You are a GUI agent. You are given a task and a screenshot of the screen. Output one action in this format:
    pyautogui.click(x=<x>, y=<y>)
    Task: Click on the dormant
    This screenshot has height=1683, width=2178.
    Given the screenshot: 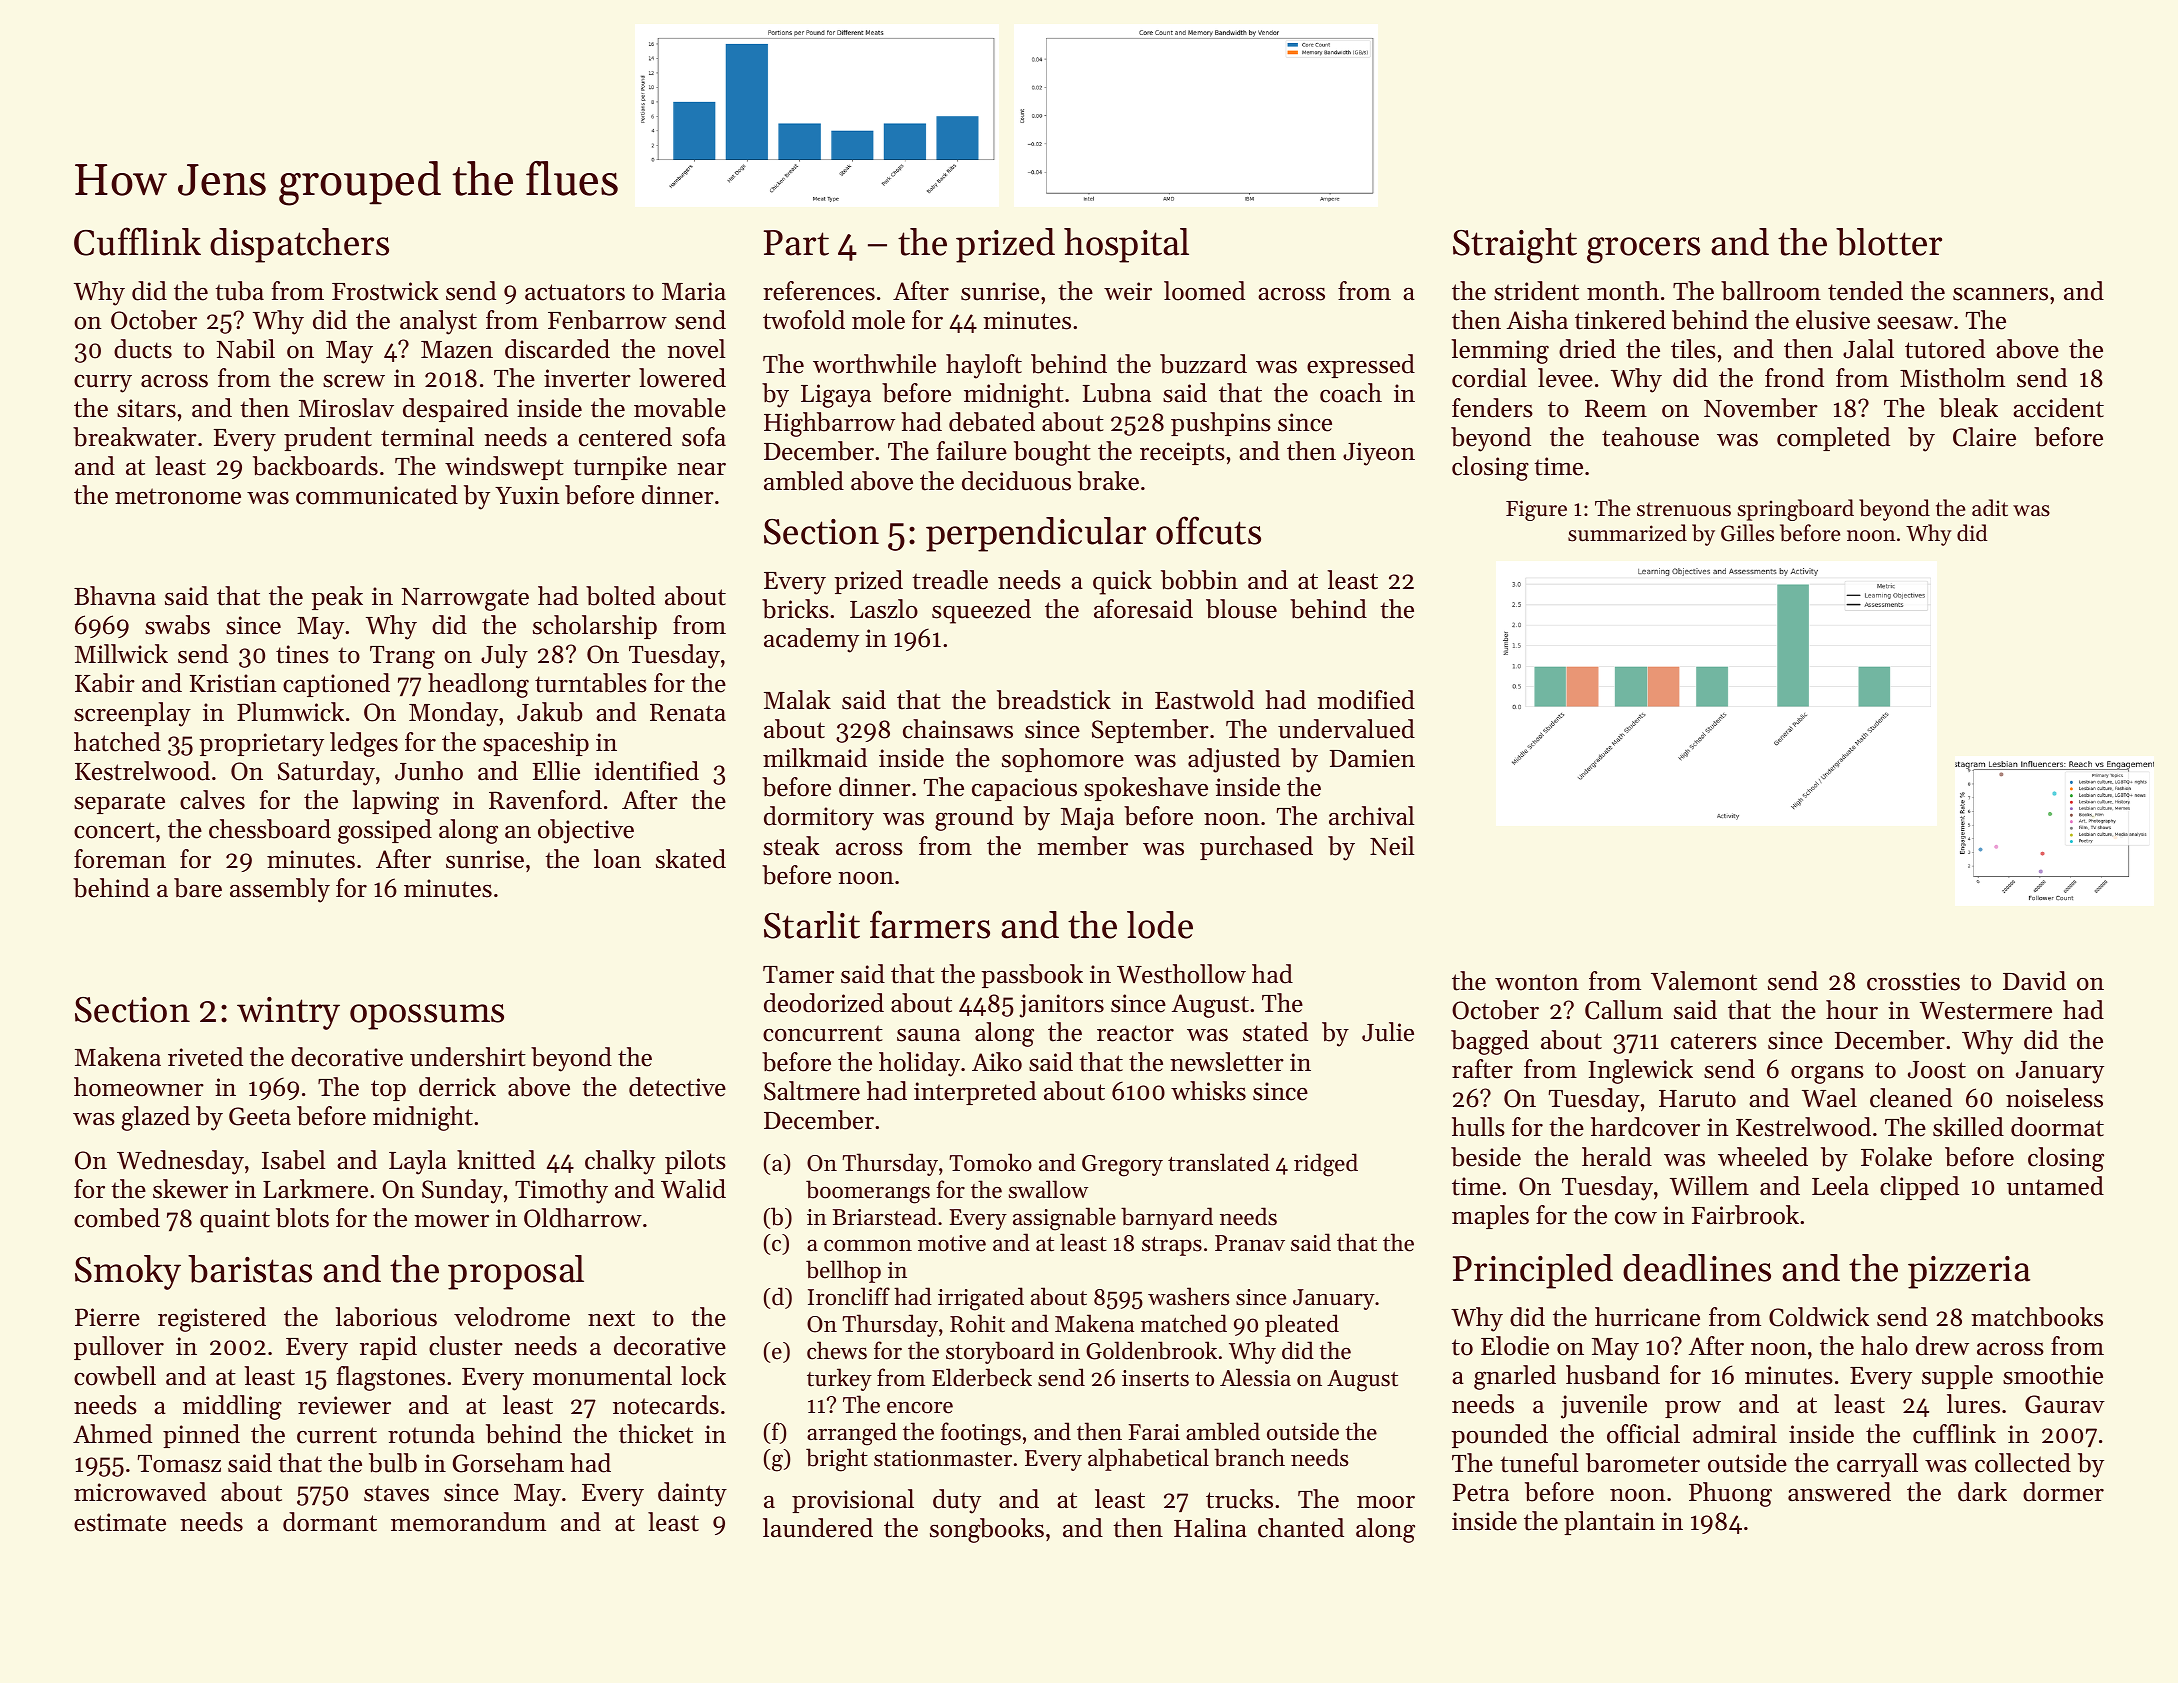 What is the action you would take?
    pyautogui.click(x=330, y=1522)
